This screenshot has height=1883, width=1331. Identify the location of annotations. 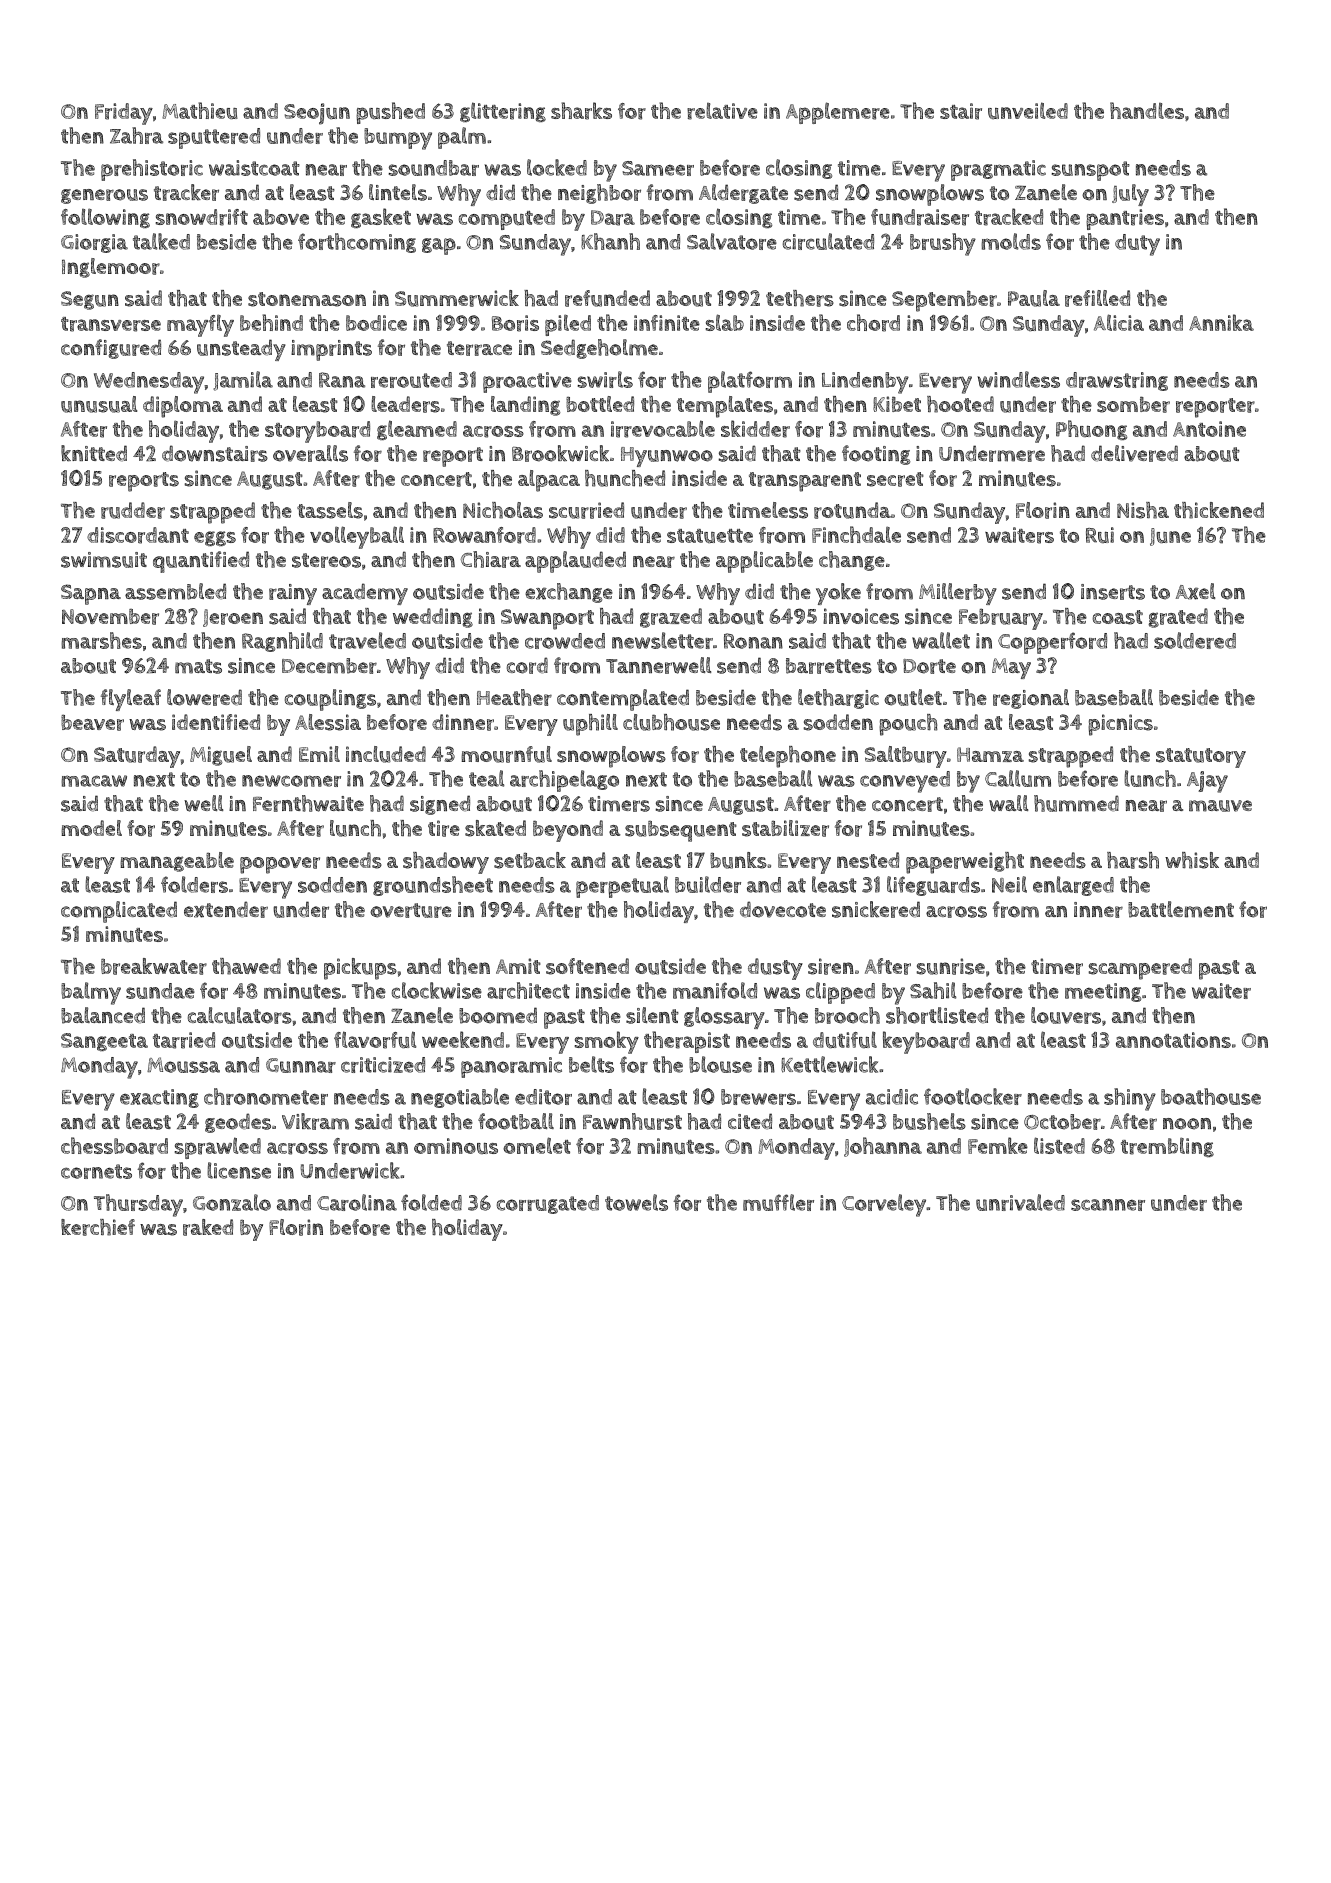
(1173, 1040).
